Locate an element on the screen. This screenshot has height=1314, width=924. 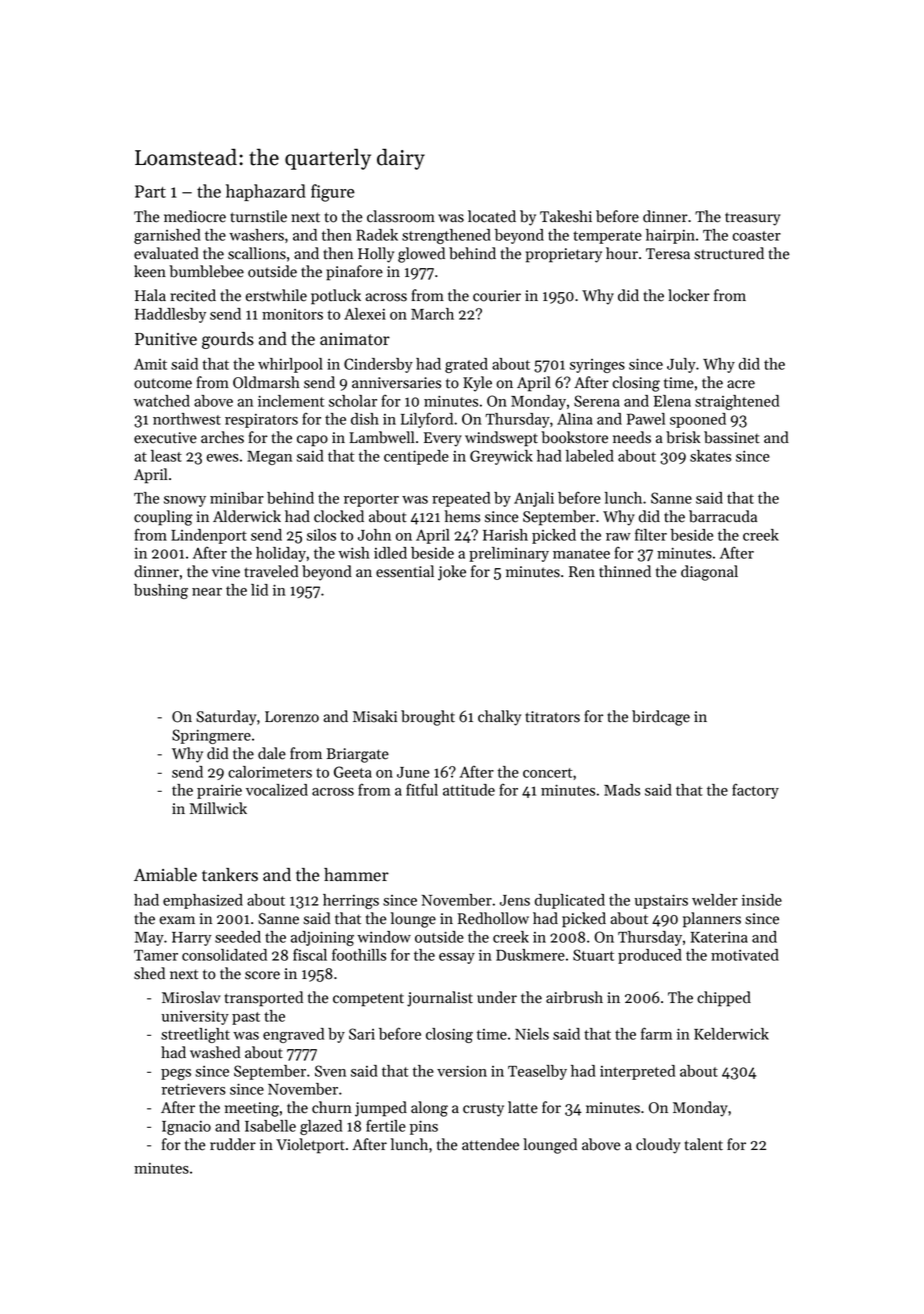
transported is located at coordinates (264, 999).
